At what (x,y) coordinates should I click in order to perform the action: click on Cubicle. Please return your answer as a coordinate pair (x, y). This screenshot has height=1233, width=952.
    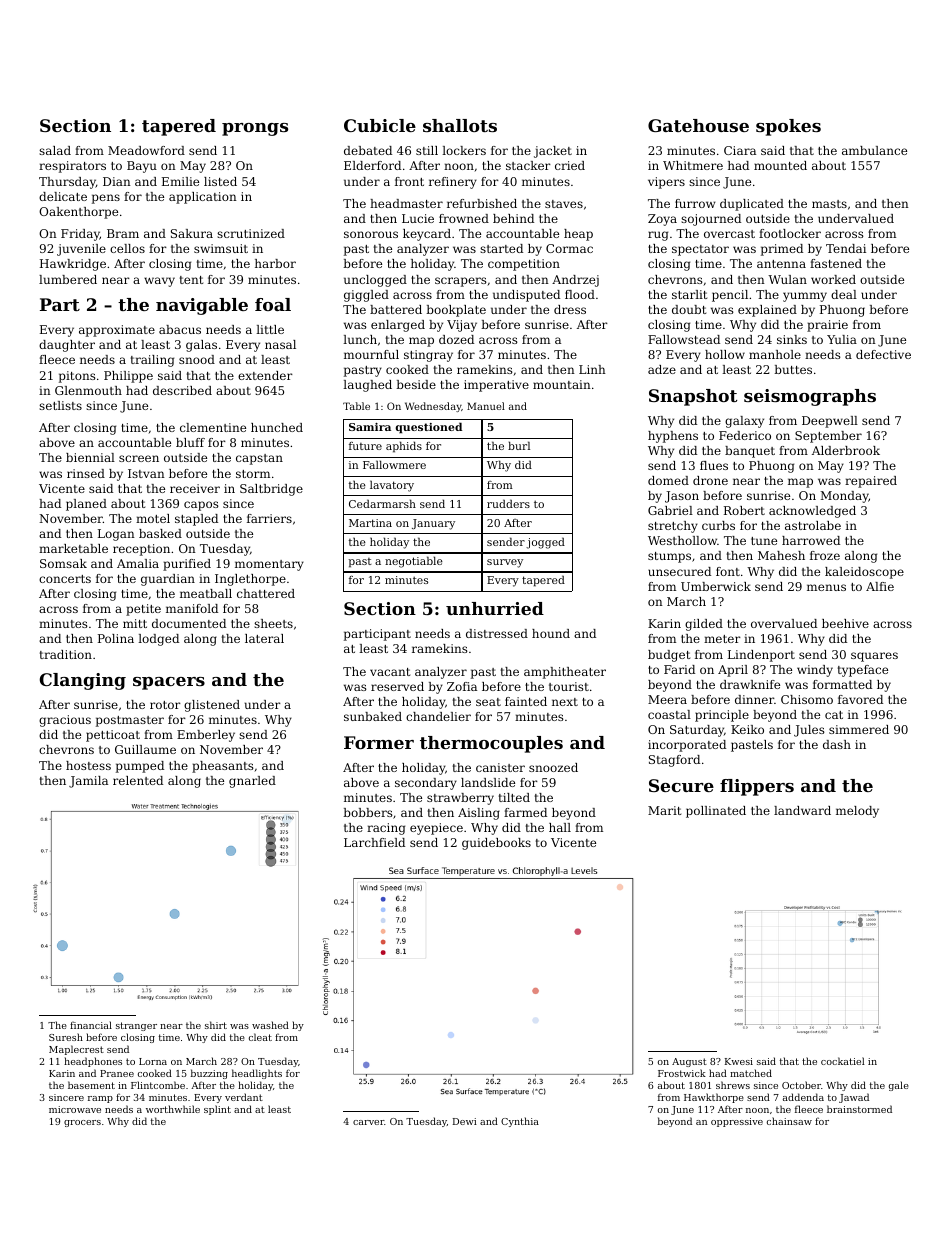
    Looking at the image, I should click on (380, 125).
